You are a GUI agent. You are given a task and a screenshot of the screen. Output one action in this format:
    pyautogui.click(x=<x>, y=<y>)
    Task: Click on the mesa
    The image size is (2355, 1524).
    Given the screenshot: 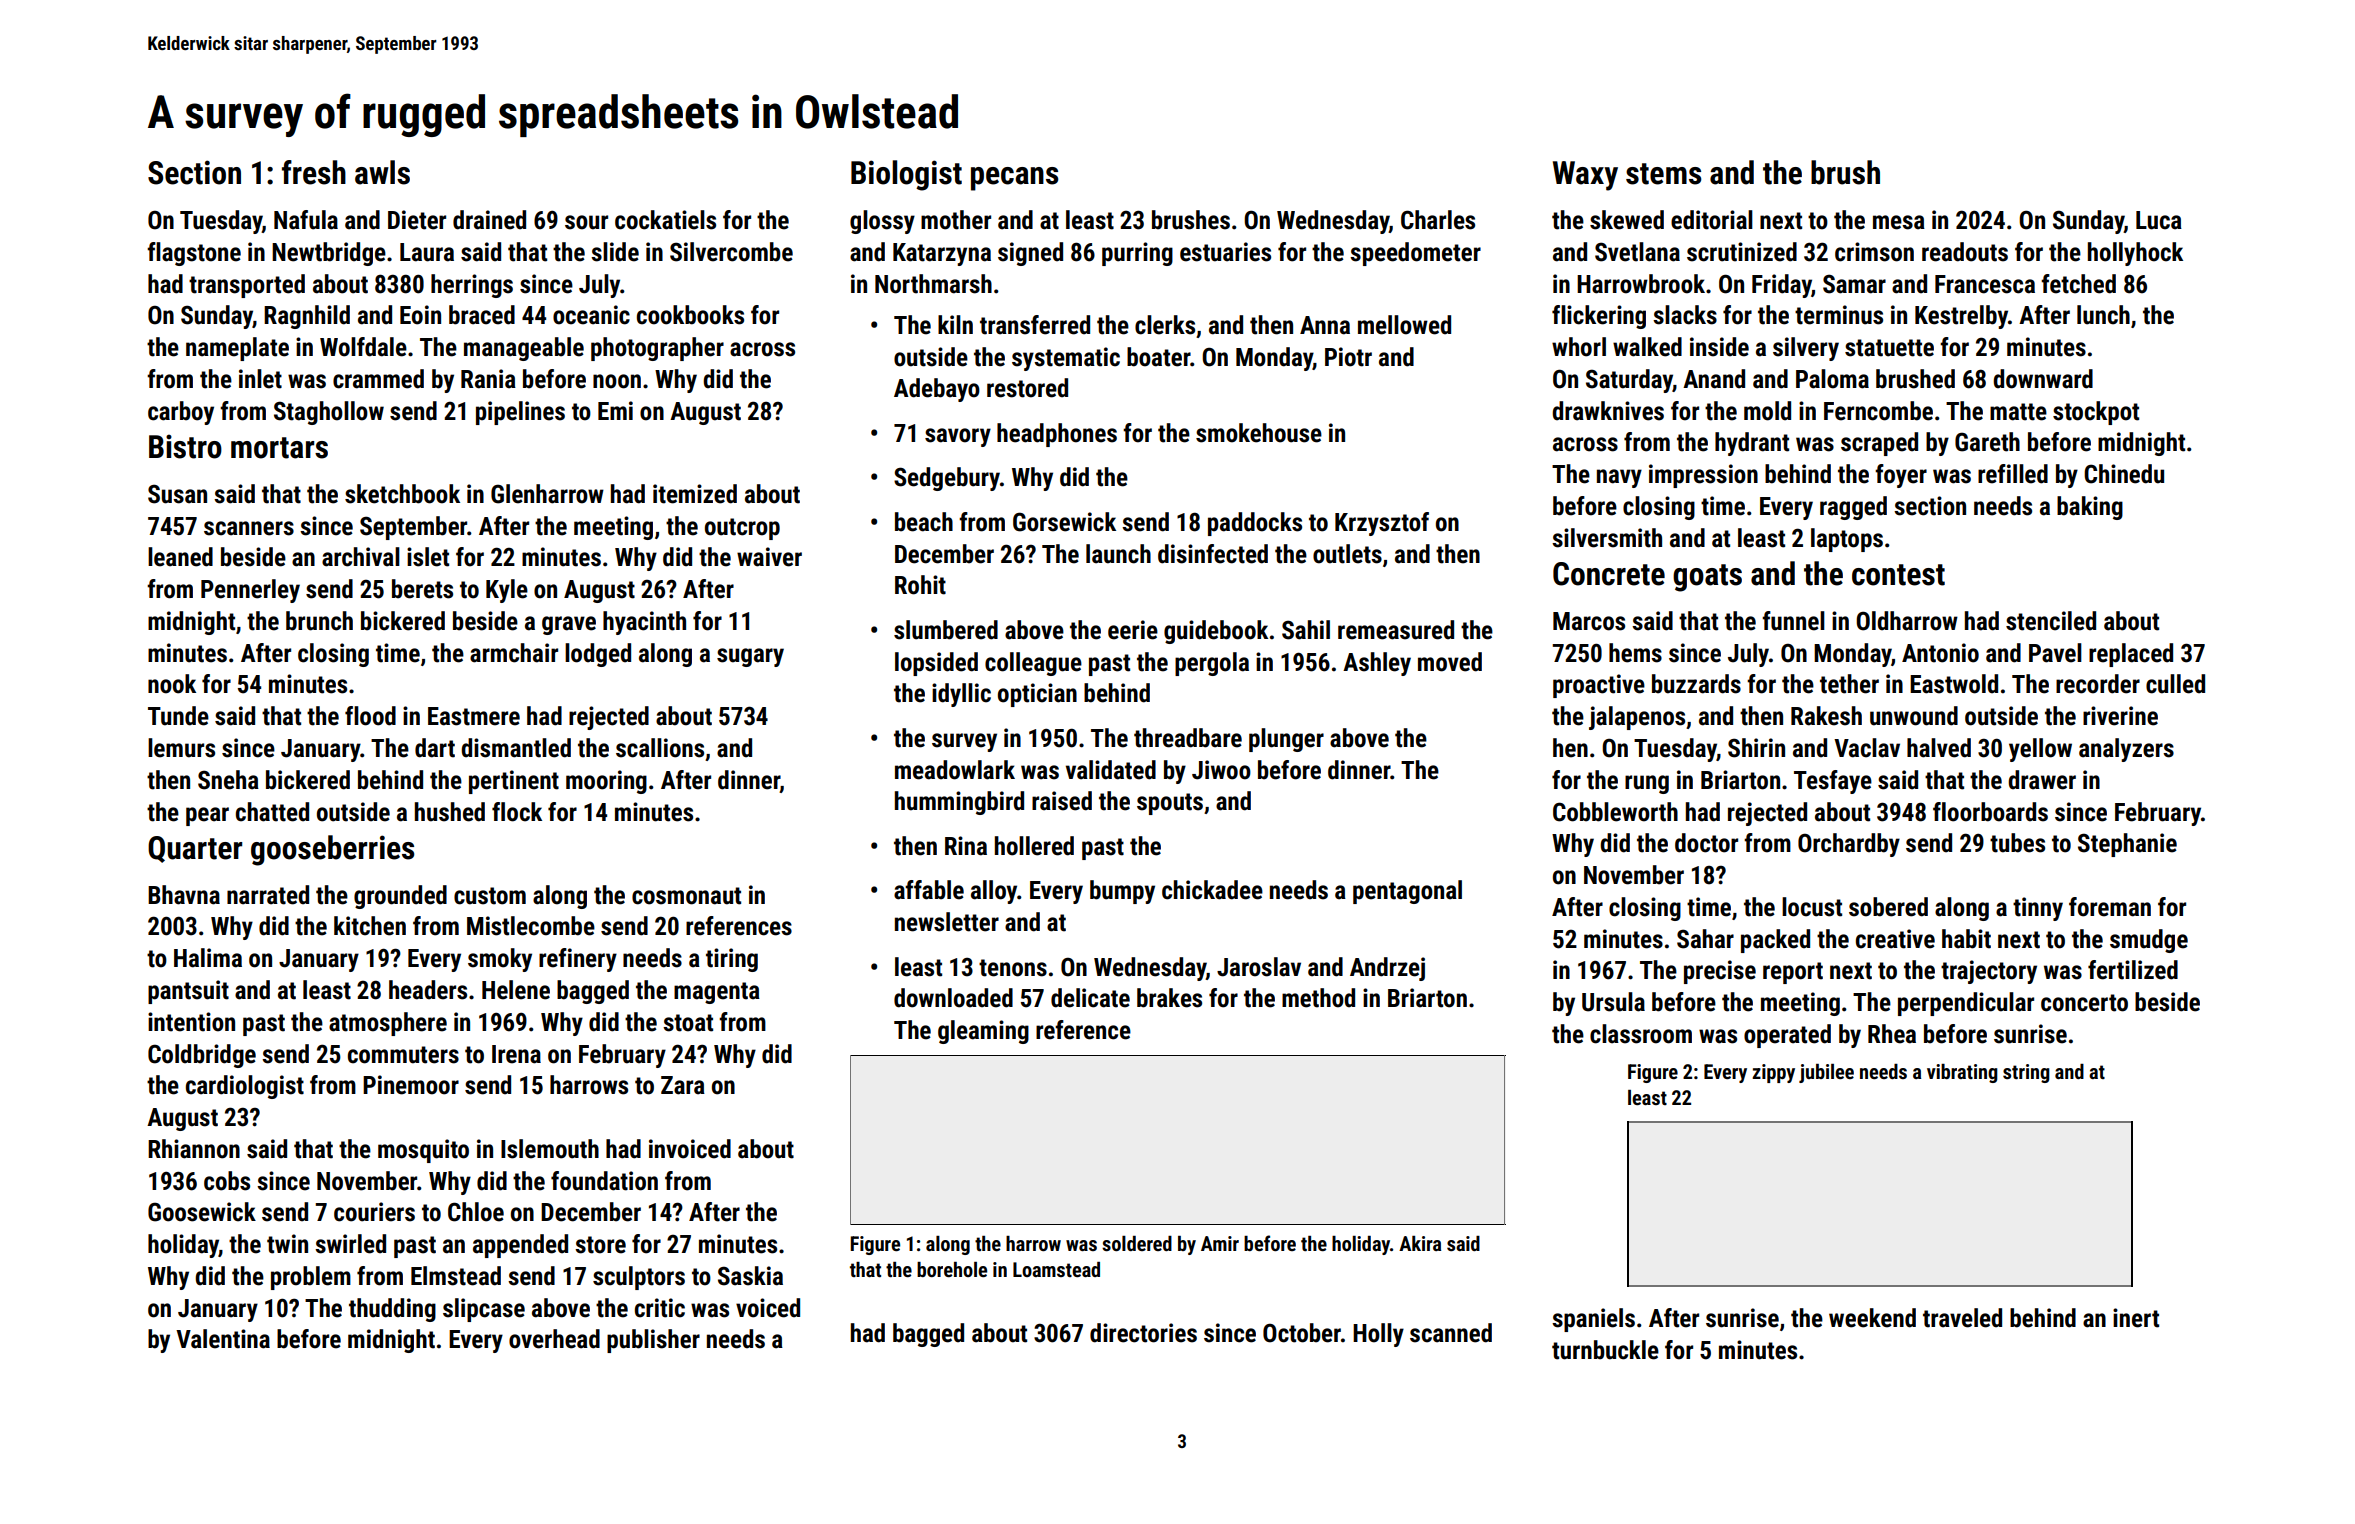 What is the action you would take?
    pyautogui.click(x=1899, y=222)
